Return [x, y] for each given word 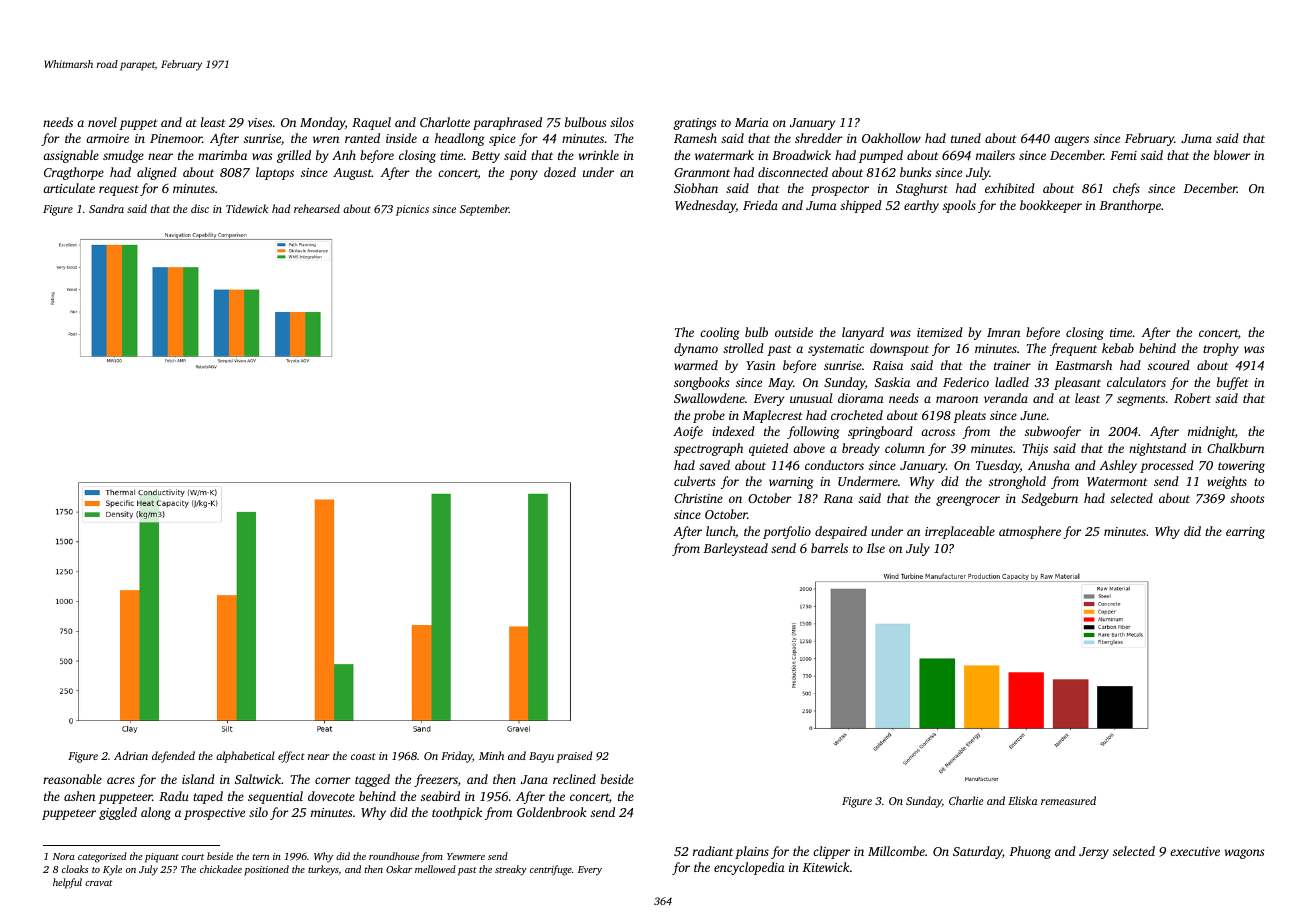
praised [574, 757]
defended [173, 757]
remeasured [1068, 800]
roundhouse [394, 856]
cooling [720, 333]
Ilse [875, 548]
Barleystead [735, 549]
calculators [1136, 382]
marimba [222, 155]
